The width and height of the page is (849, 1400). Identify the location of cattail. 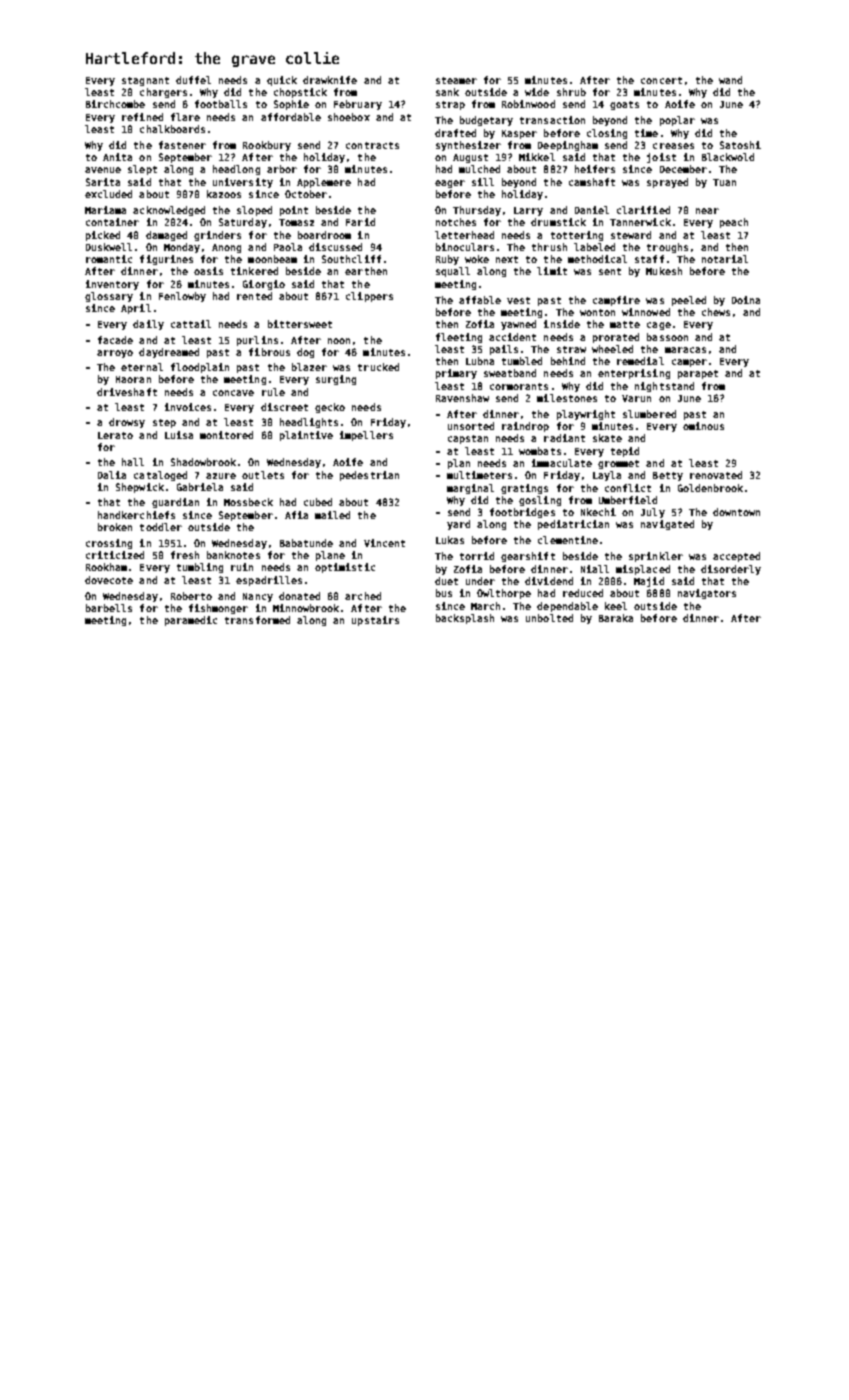
(191, 324).
